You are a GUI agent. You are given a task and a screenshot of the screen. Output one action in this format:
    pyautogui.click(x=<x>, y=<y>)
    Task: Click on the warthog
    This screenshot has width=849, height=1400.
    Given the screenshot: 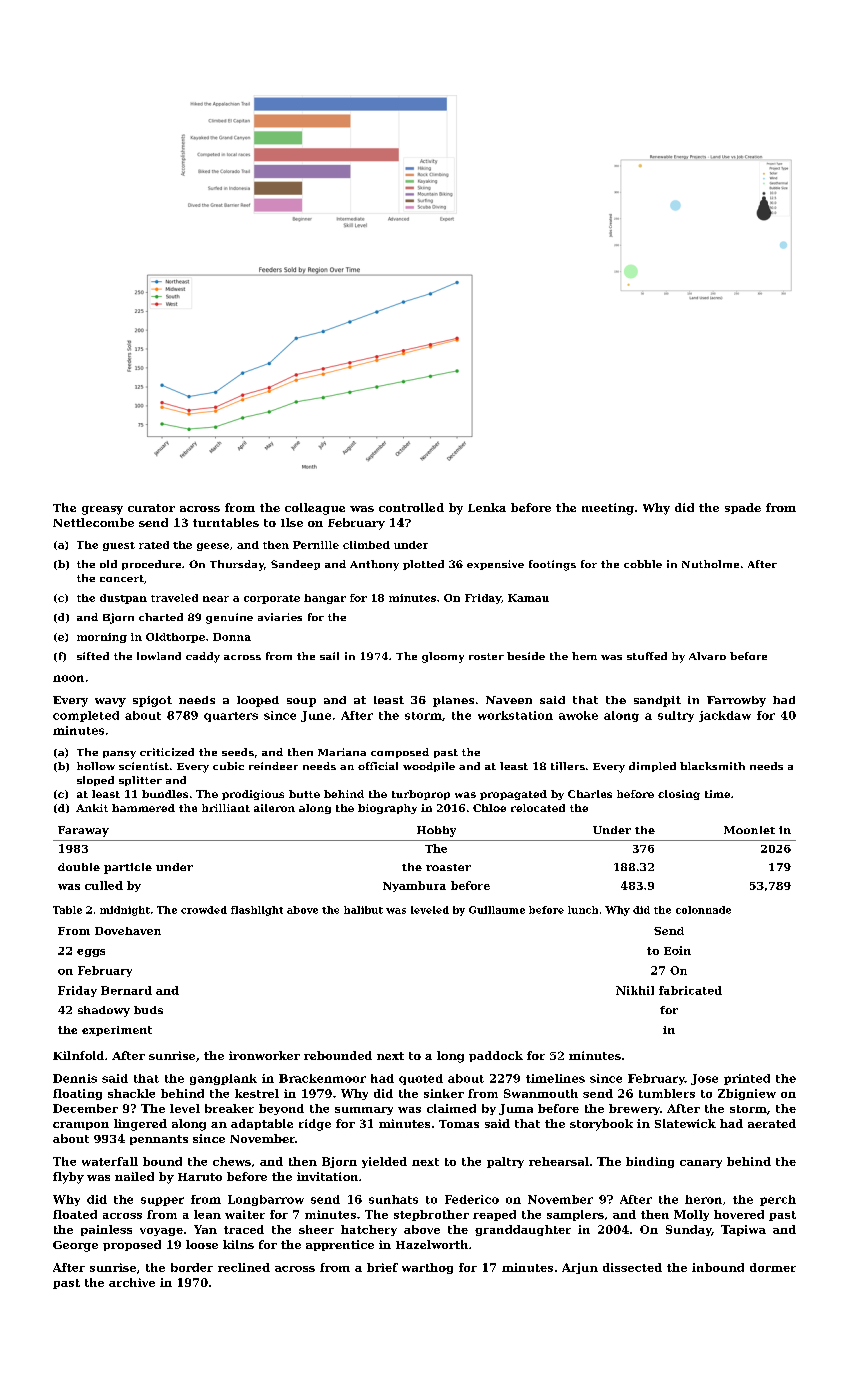 What is the action you would take?
    pyautogui.click(x=427, y=1268)
